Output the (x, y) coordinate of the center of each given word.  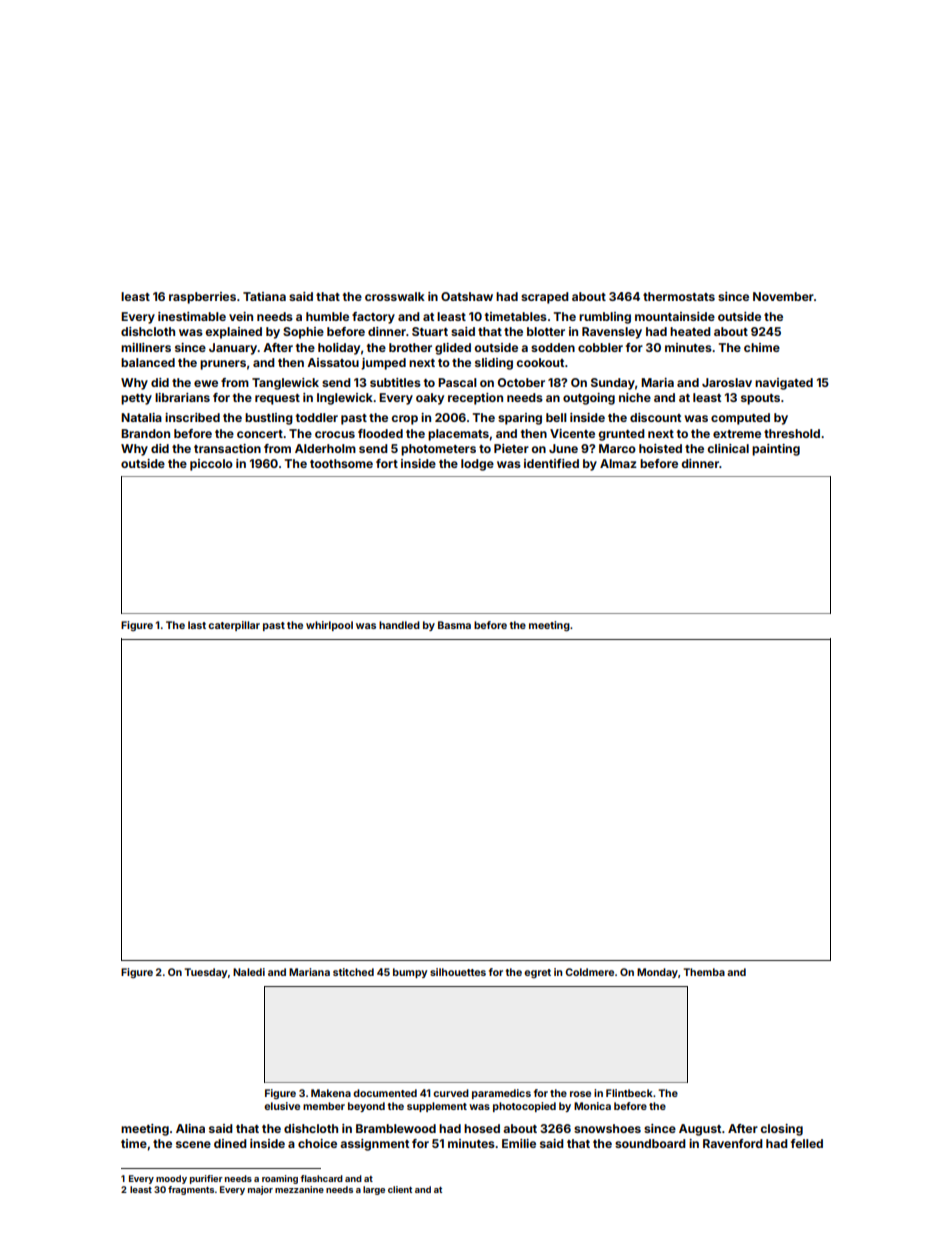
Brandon (145, 433)
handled (399, 625)
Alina (190, 1128)
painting (776, 450)
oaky (430, 399)
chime (762, 347)
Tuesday (205, 973)
